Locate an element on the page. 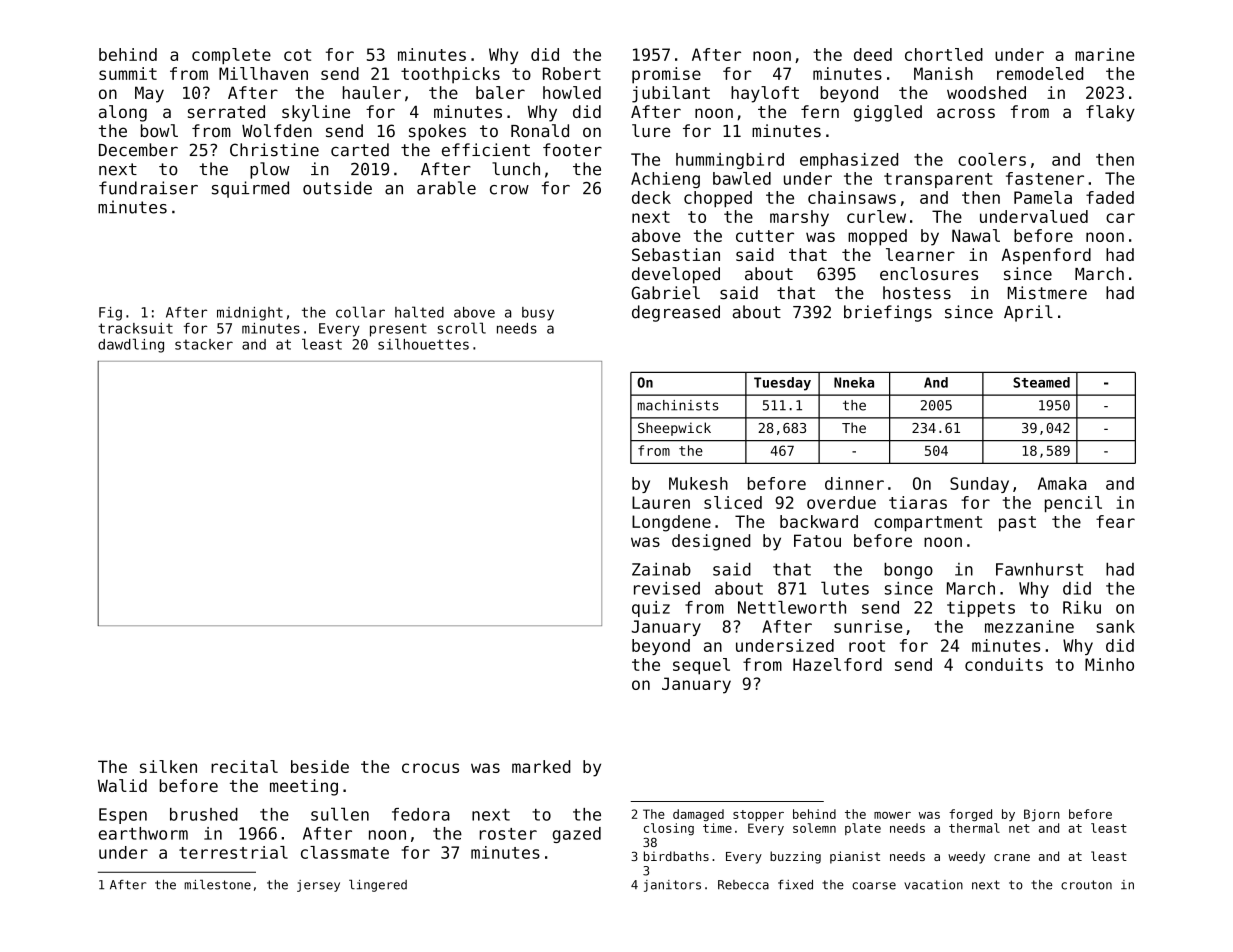  quiz is located at coordinates (651, 609).
